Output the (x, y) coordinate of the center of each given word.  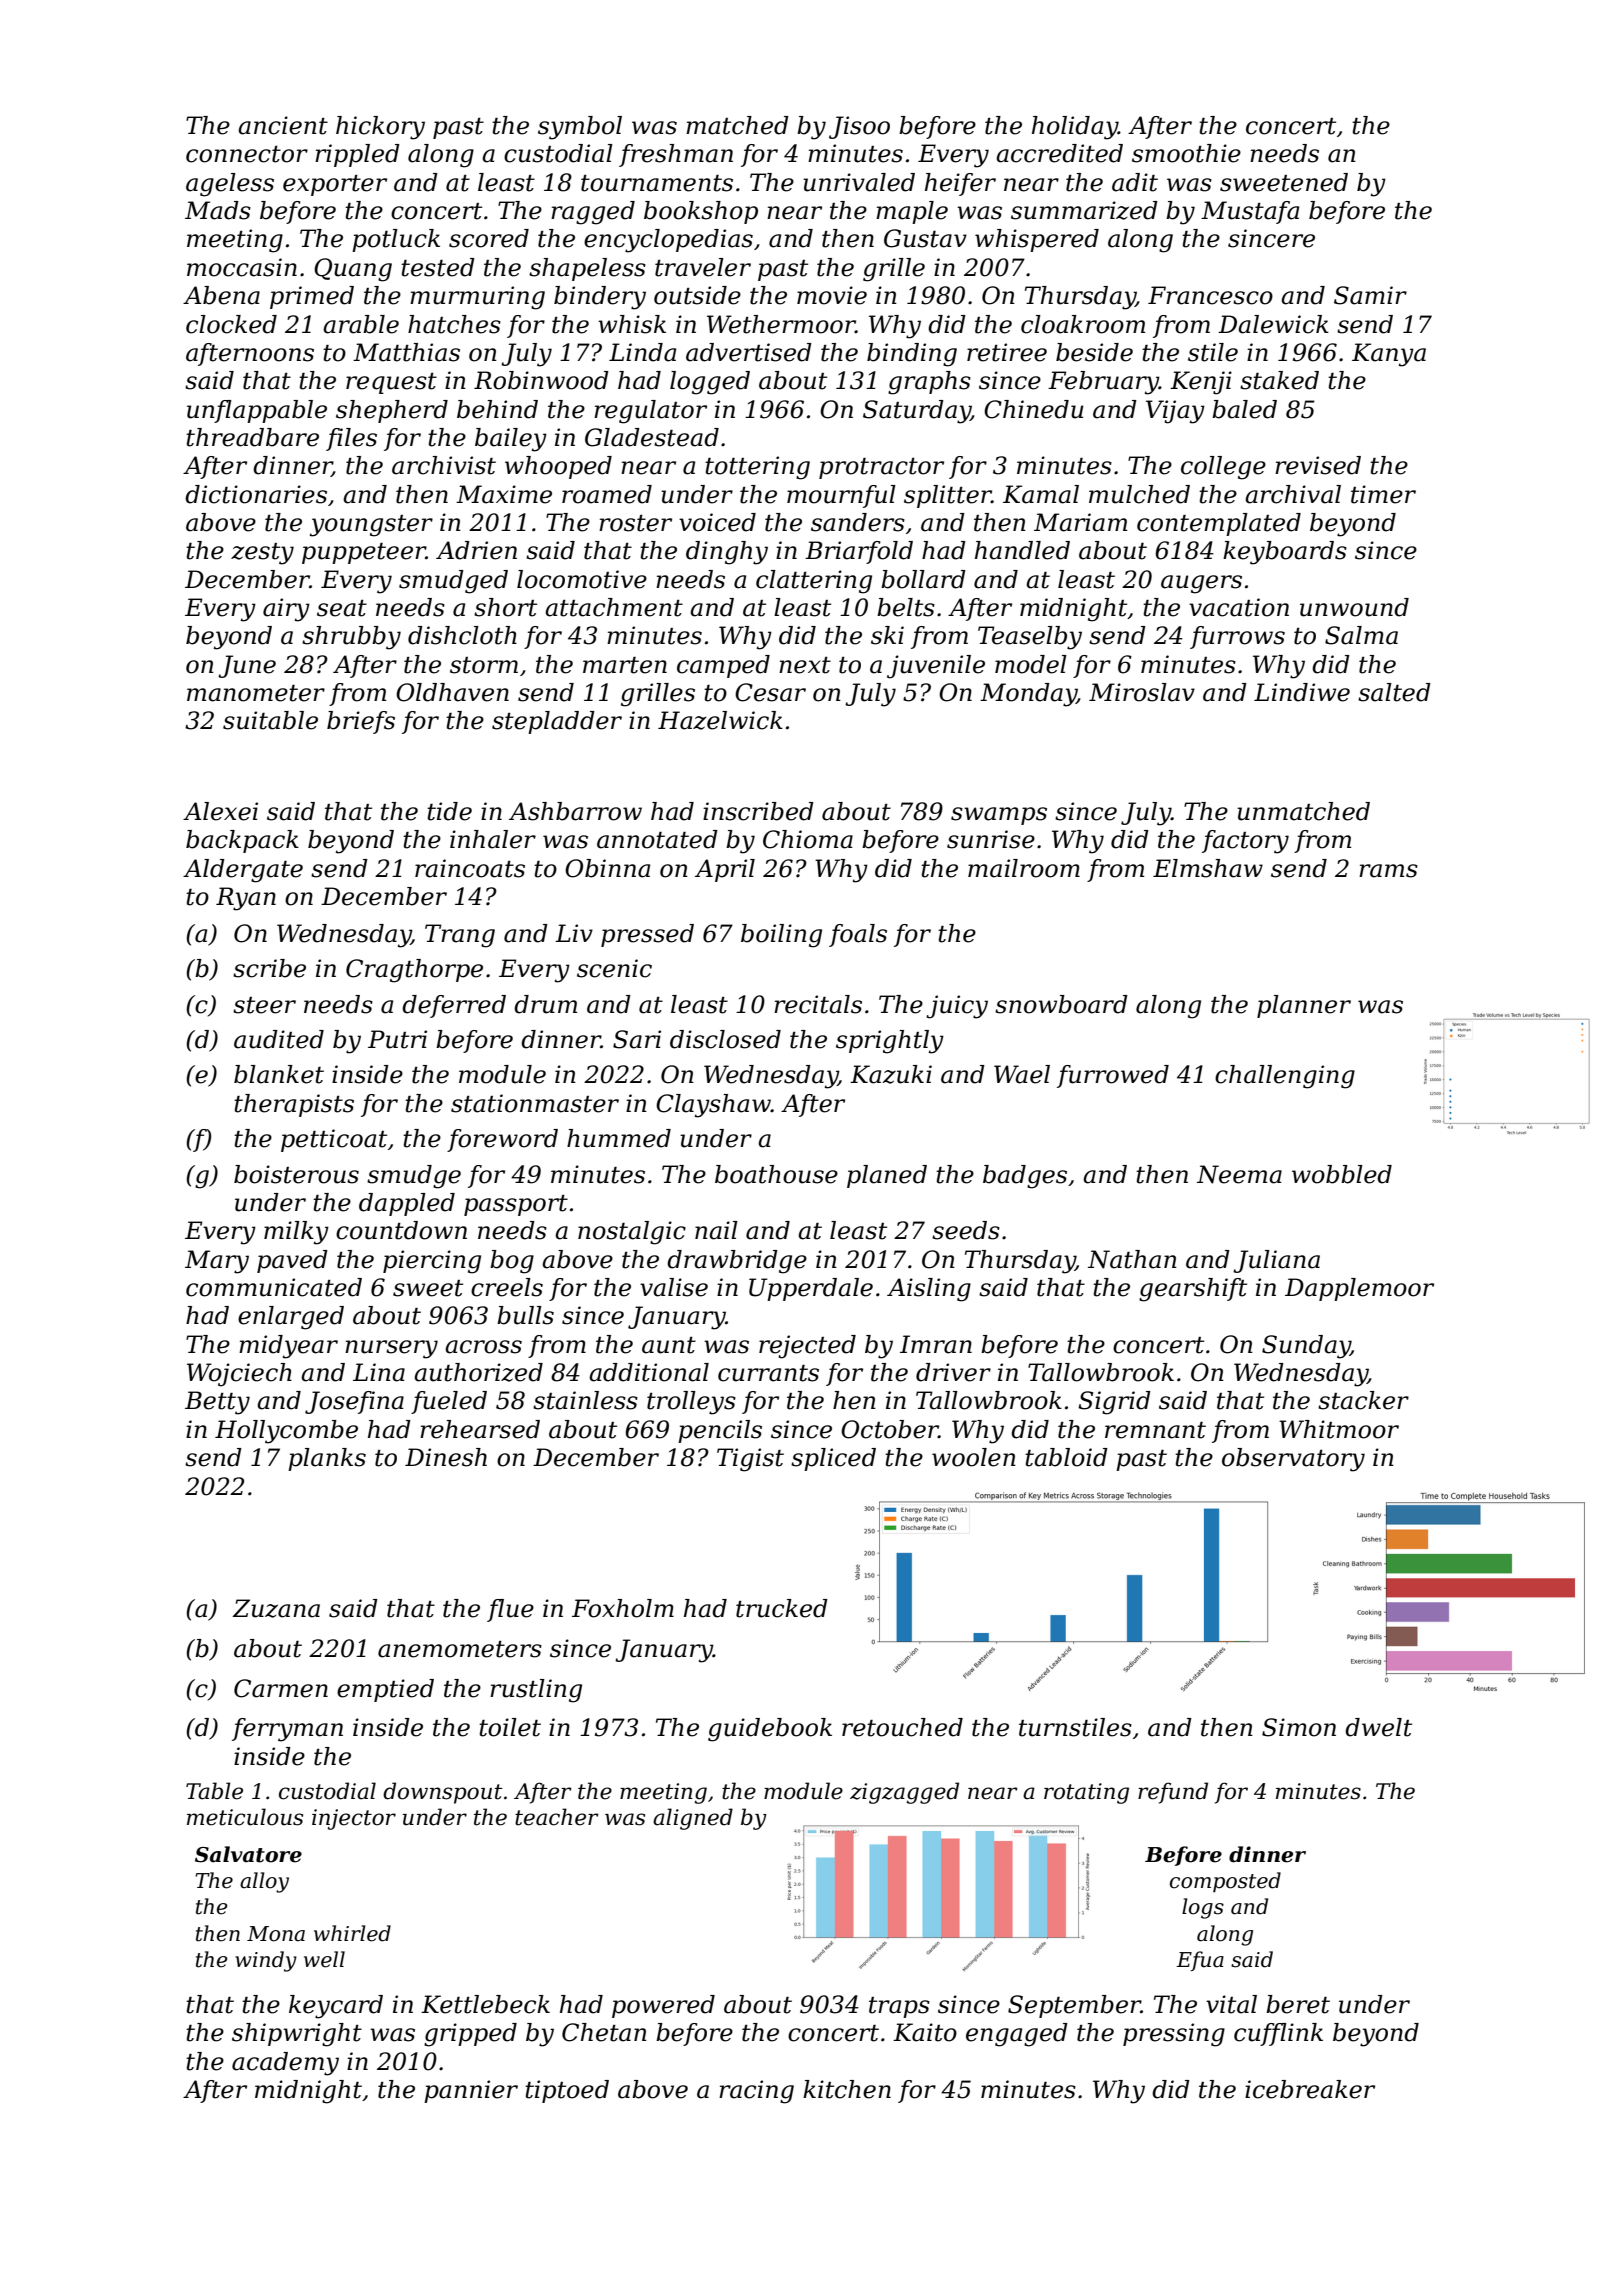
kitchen (847, 2089)
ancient (283, 125)
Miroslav (1142, 692)
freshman (676, 155)
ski (887, 635)
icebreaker (1310, 2089)
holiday (1075, 128)
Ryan (246, 899)
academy (285, 2064)
